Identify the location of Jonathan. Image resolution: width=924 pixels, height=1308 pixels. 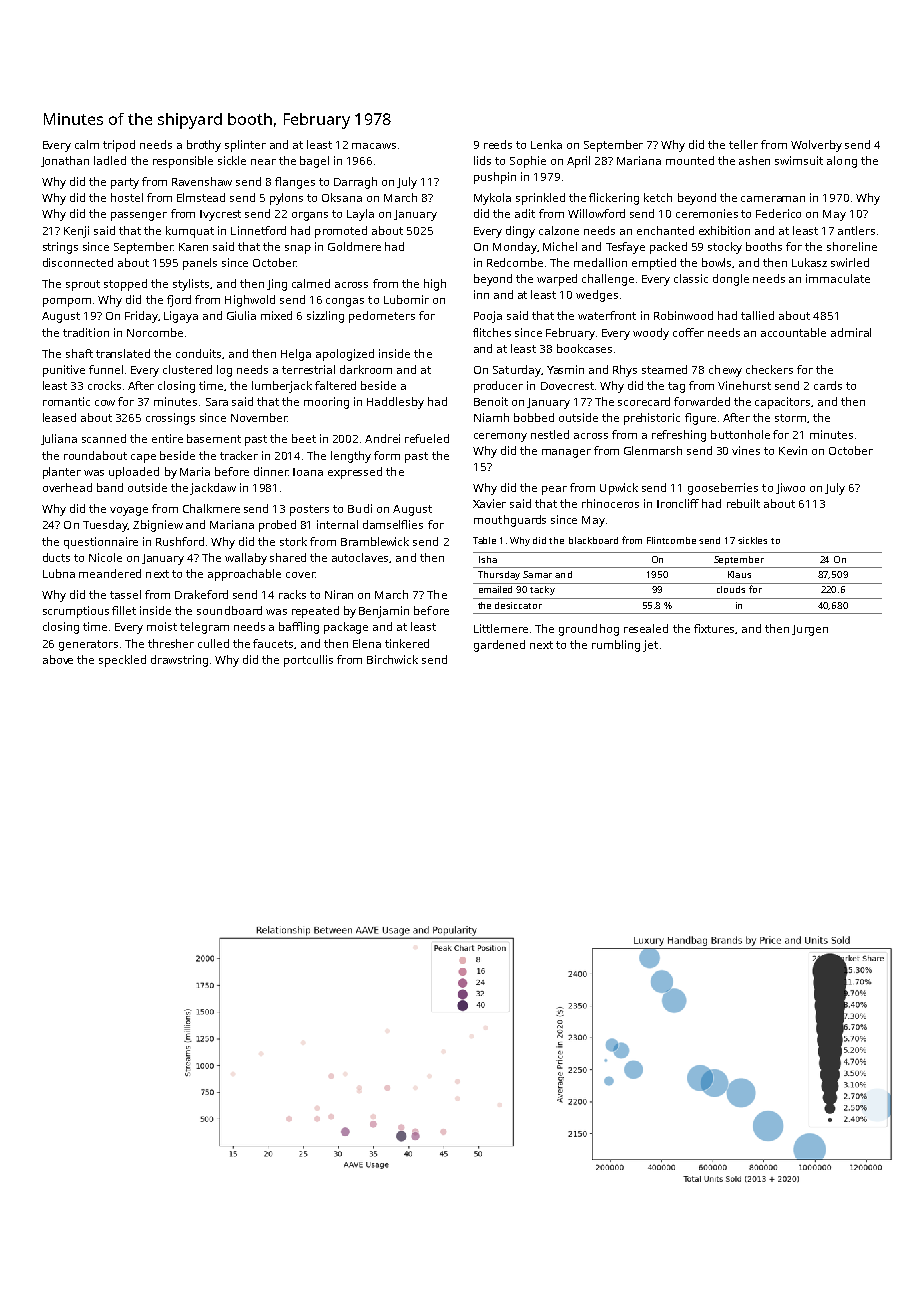
(65, 161).
